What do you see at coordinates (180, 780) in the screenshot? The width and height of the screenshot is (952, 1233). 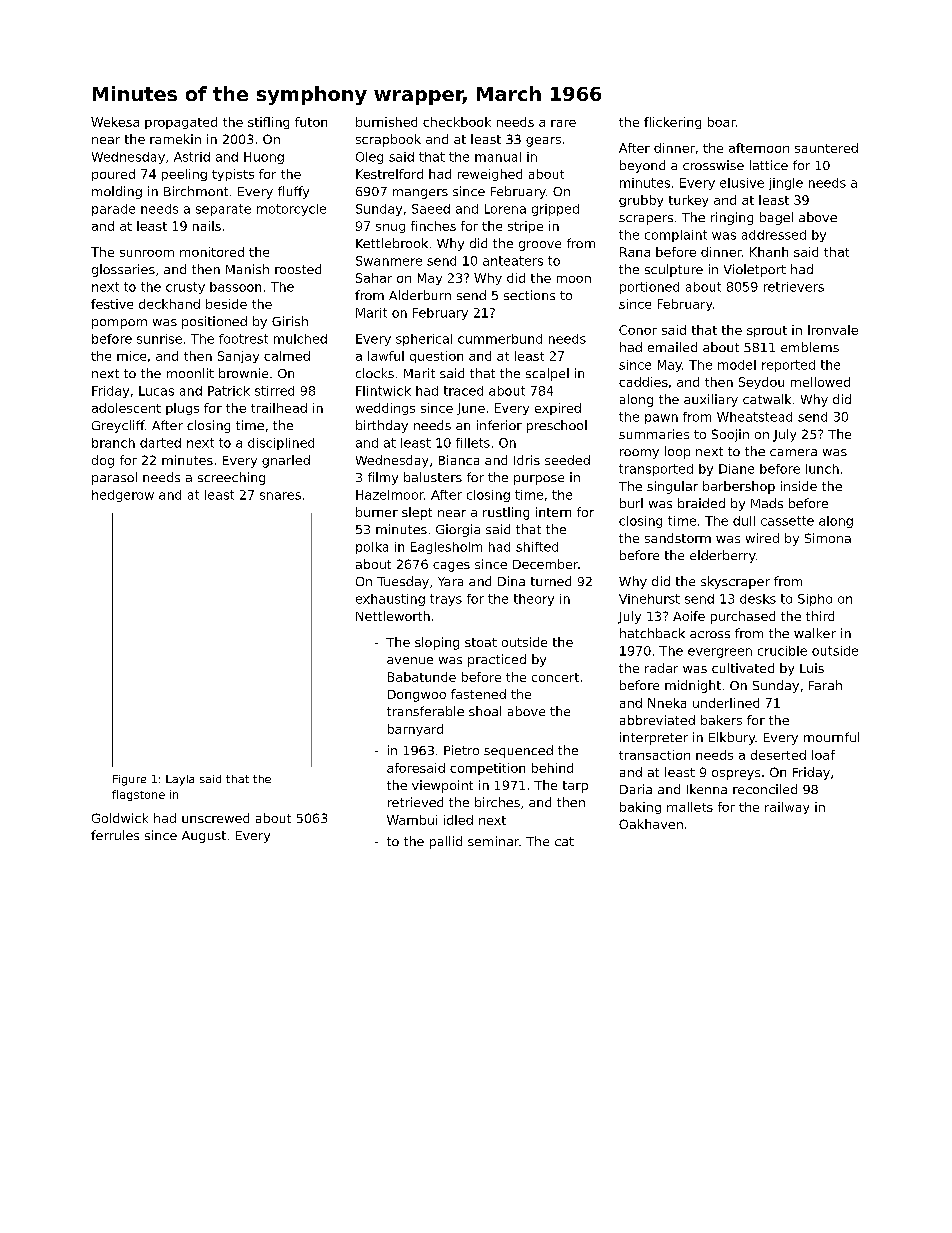 I see `Layla` at bounding box center [180, 780].
